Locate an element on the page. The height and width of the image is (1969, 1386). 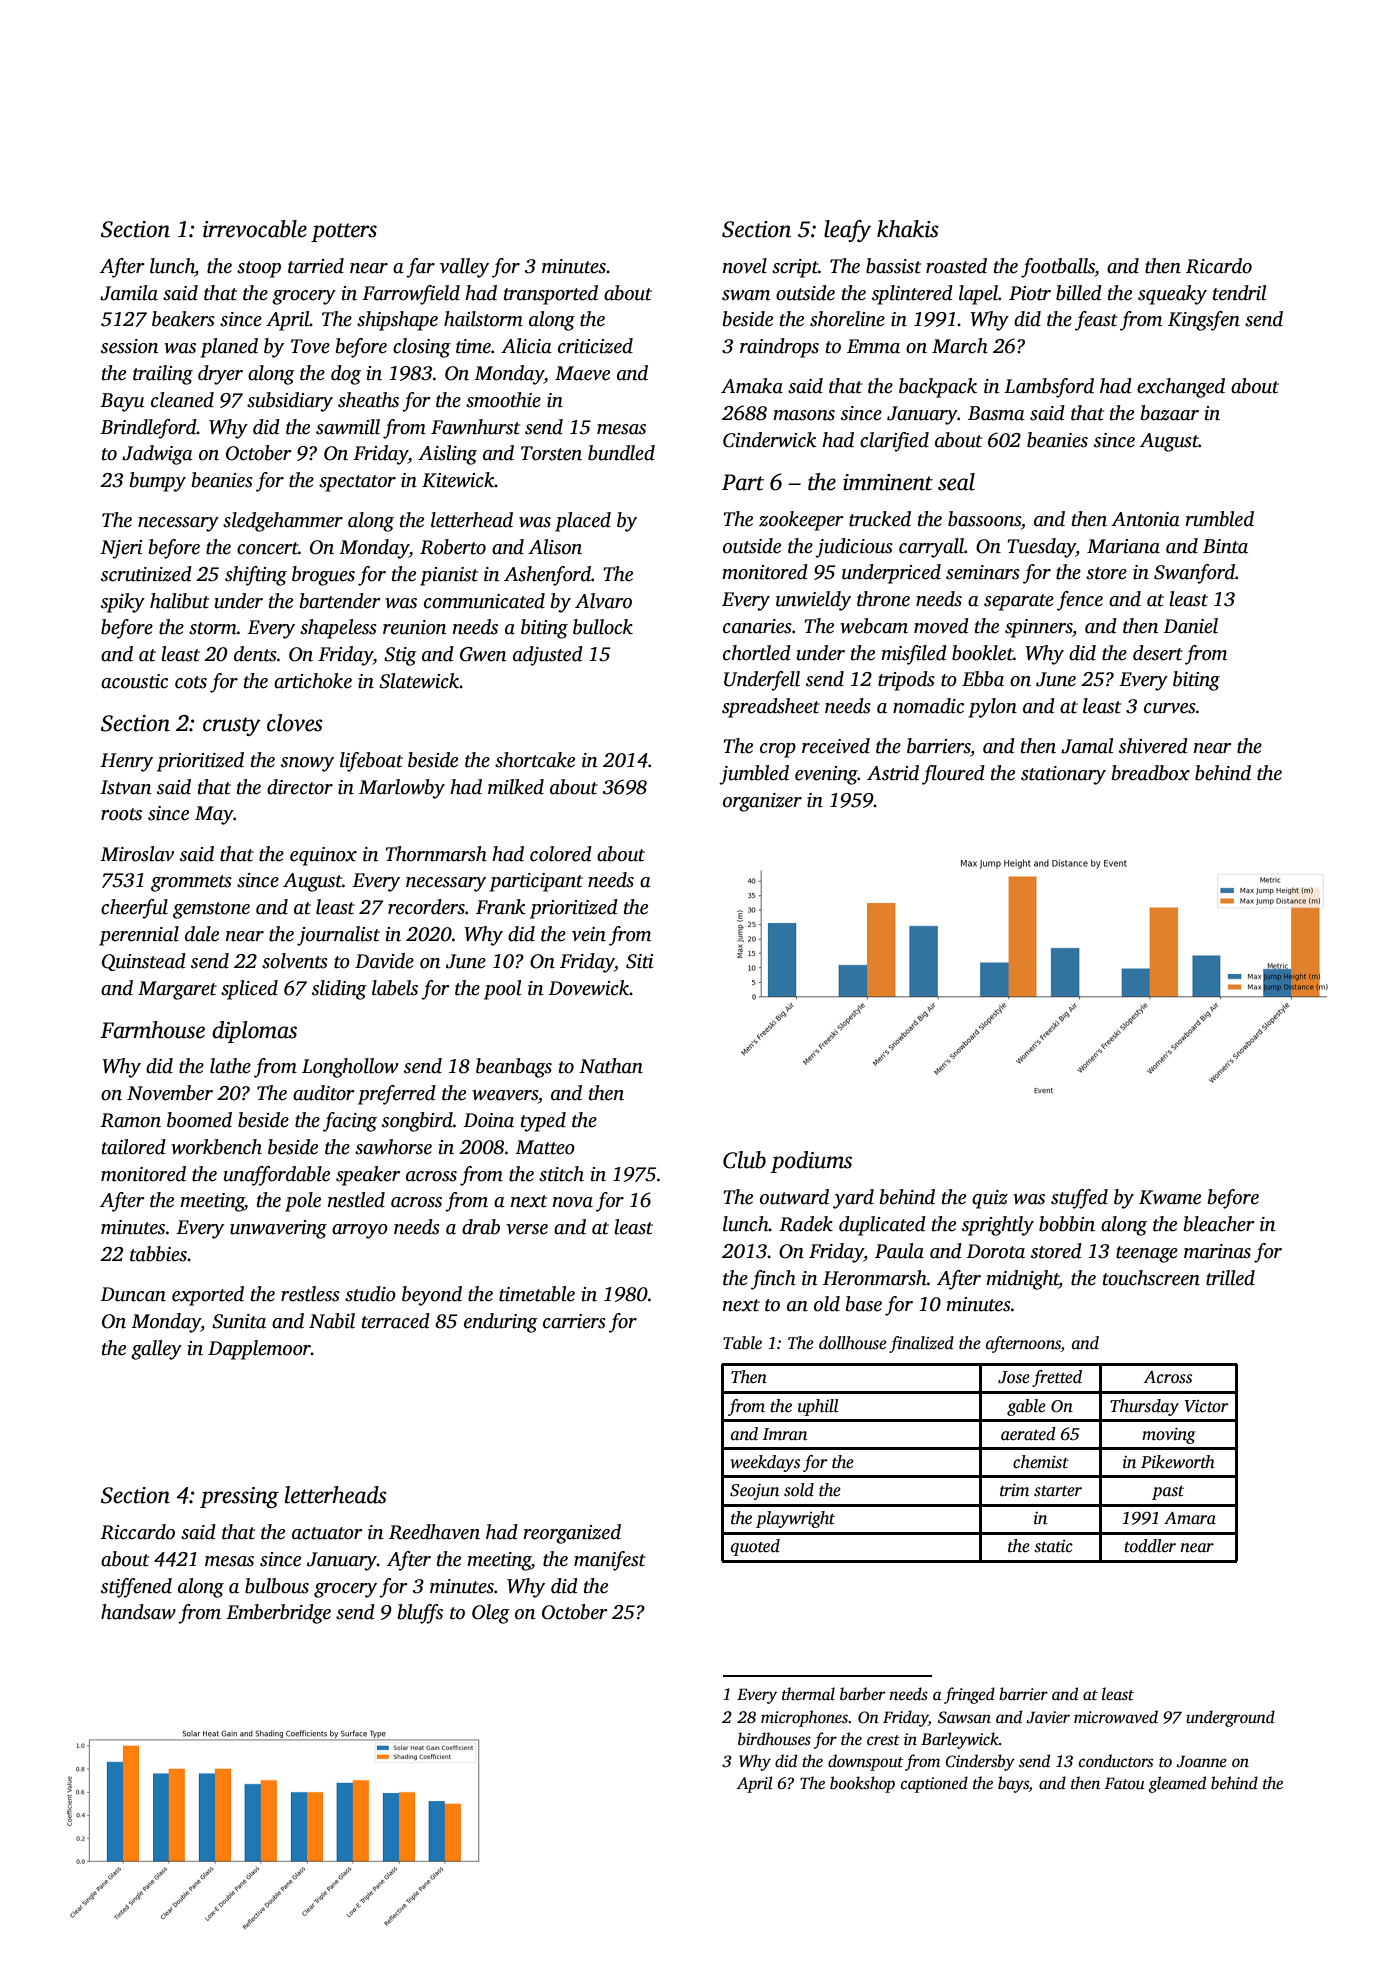
Victor is located at coordinates (1206, 1406).
